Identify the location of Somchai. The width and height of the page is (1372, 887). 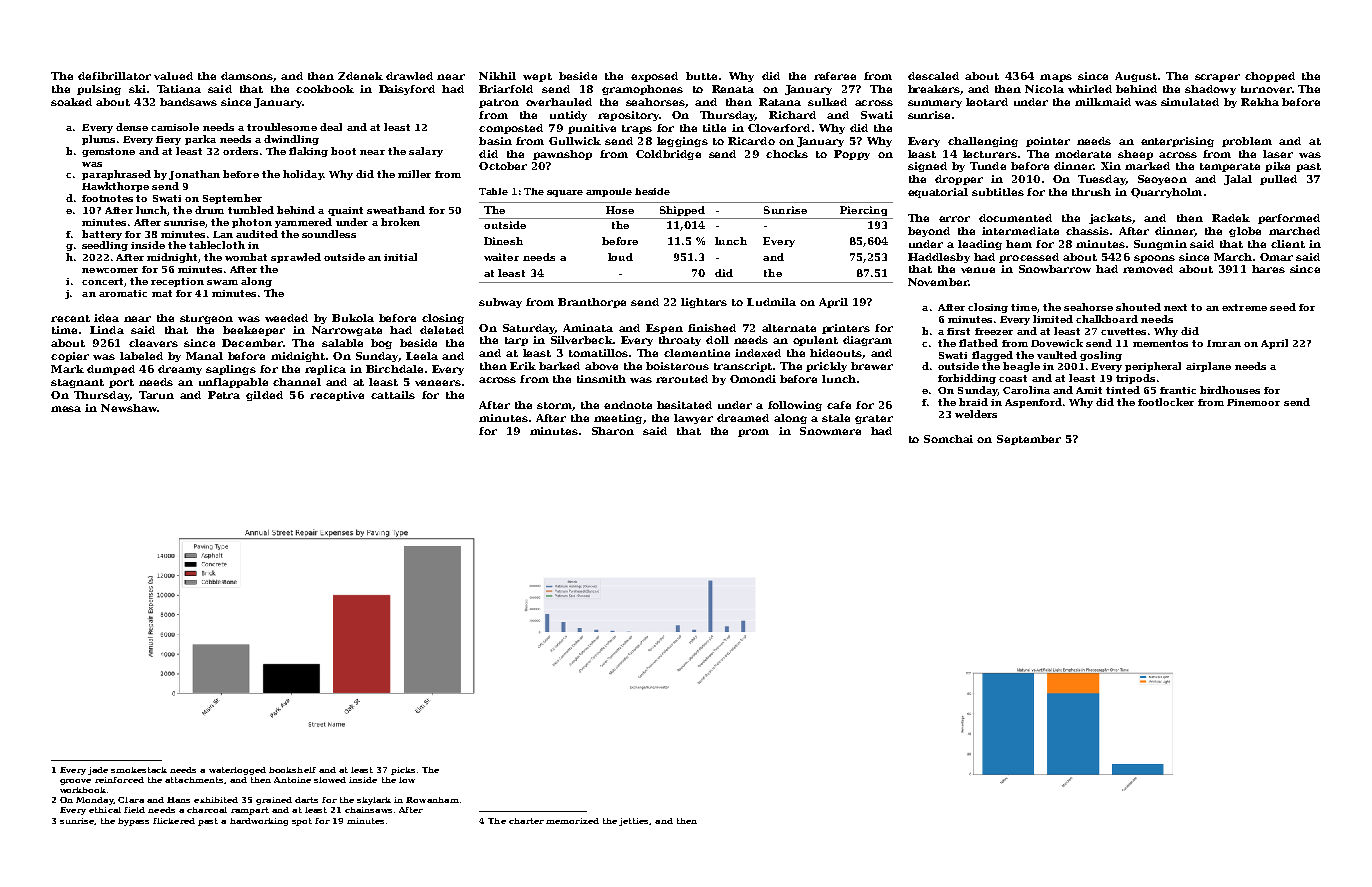
(948, 439).
